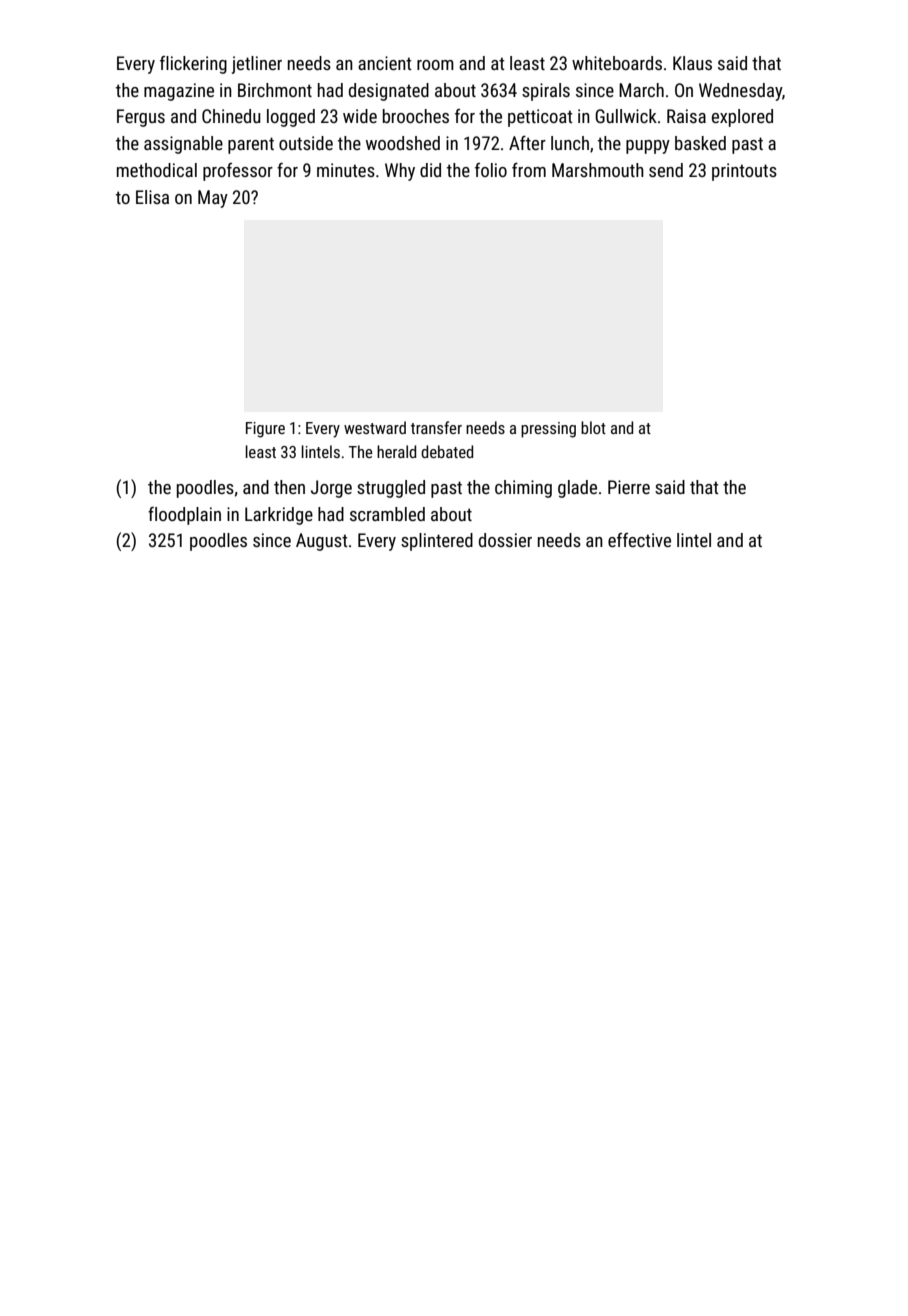 The height and width of the image is (1316, 908). I want to click on Figure, so click(265, 430).
